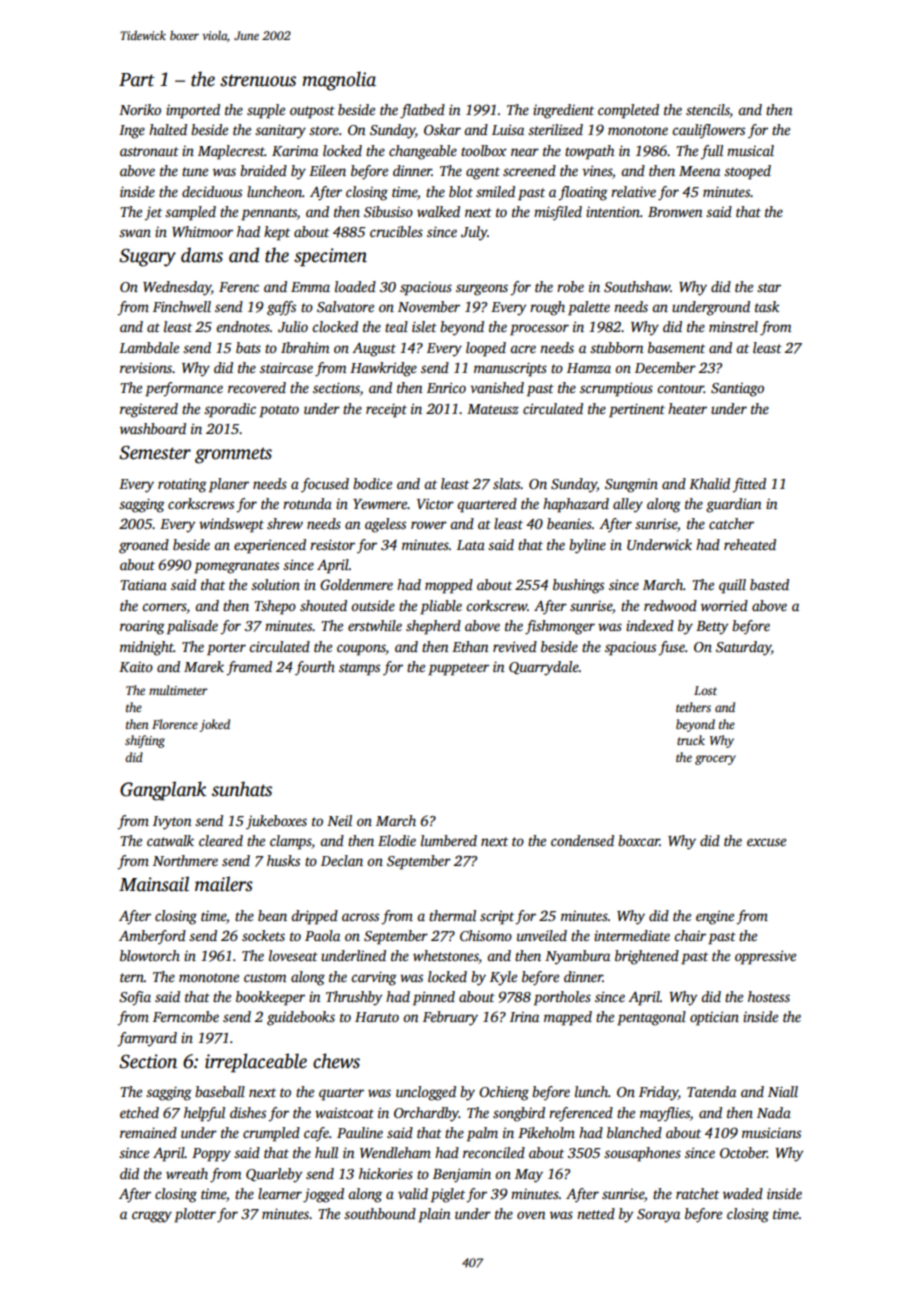  What do you see at coordinates (137, 80) in the page?
I see `Part` at bounding box center [137, 80].
